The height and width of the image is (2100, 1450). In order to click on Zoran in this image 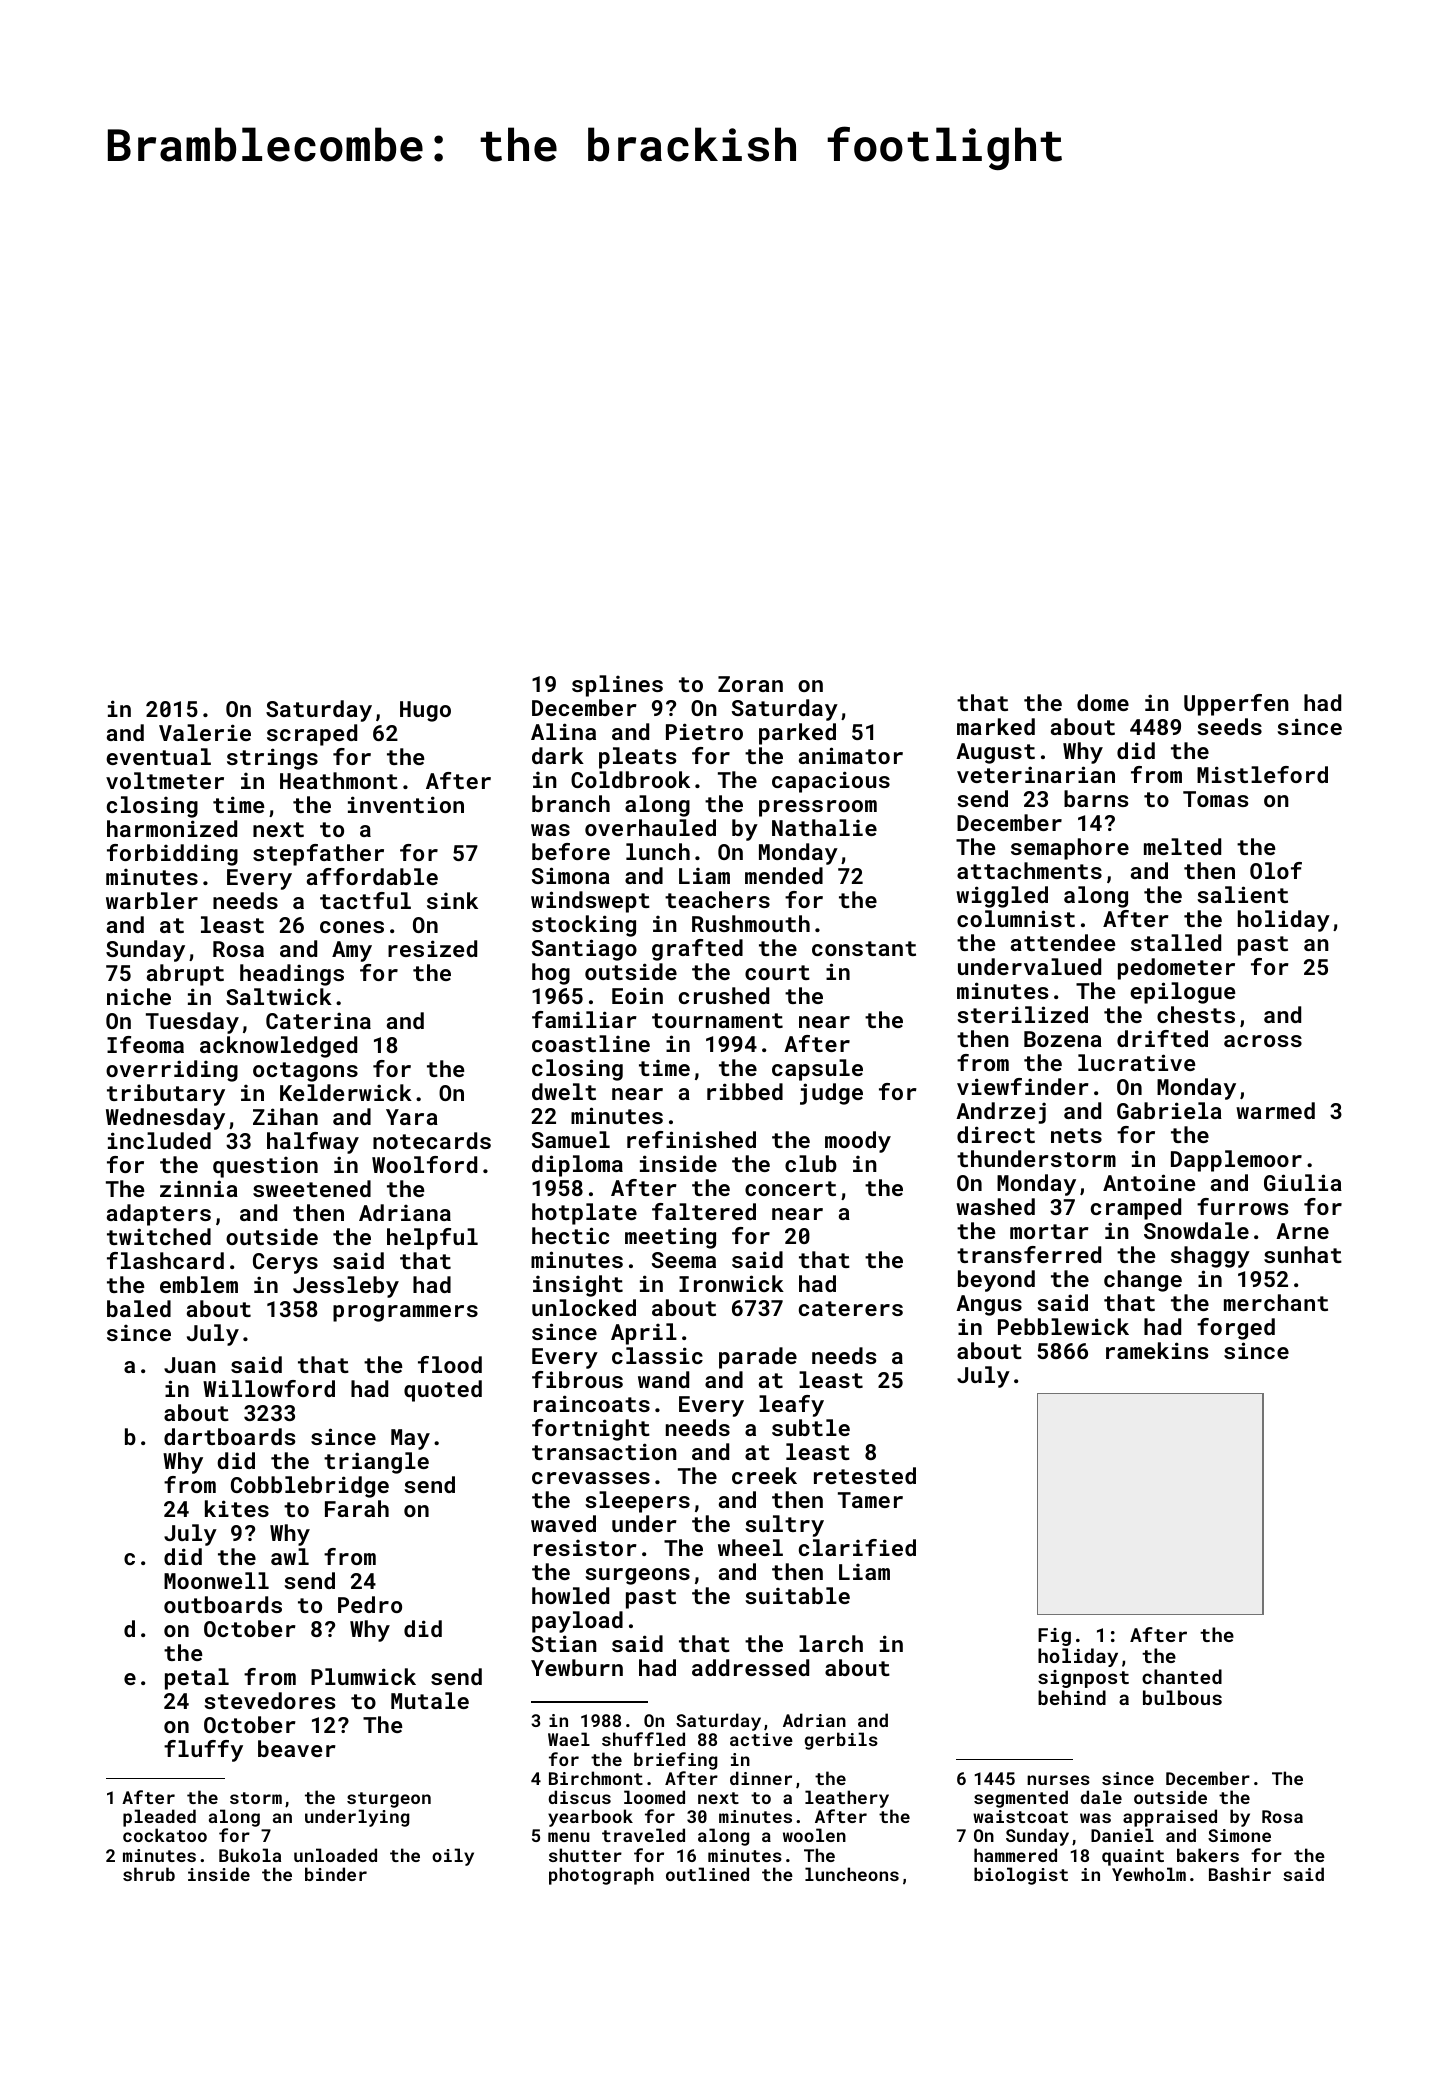, I will do `click(750, 684)`.
